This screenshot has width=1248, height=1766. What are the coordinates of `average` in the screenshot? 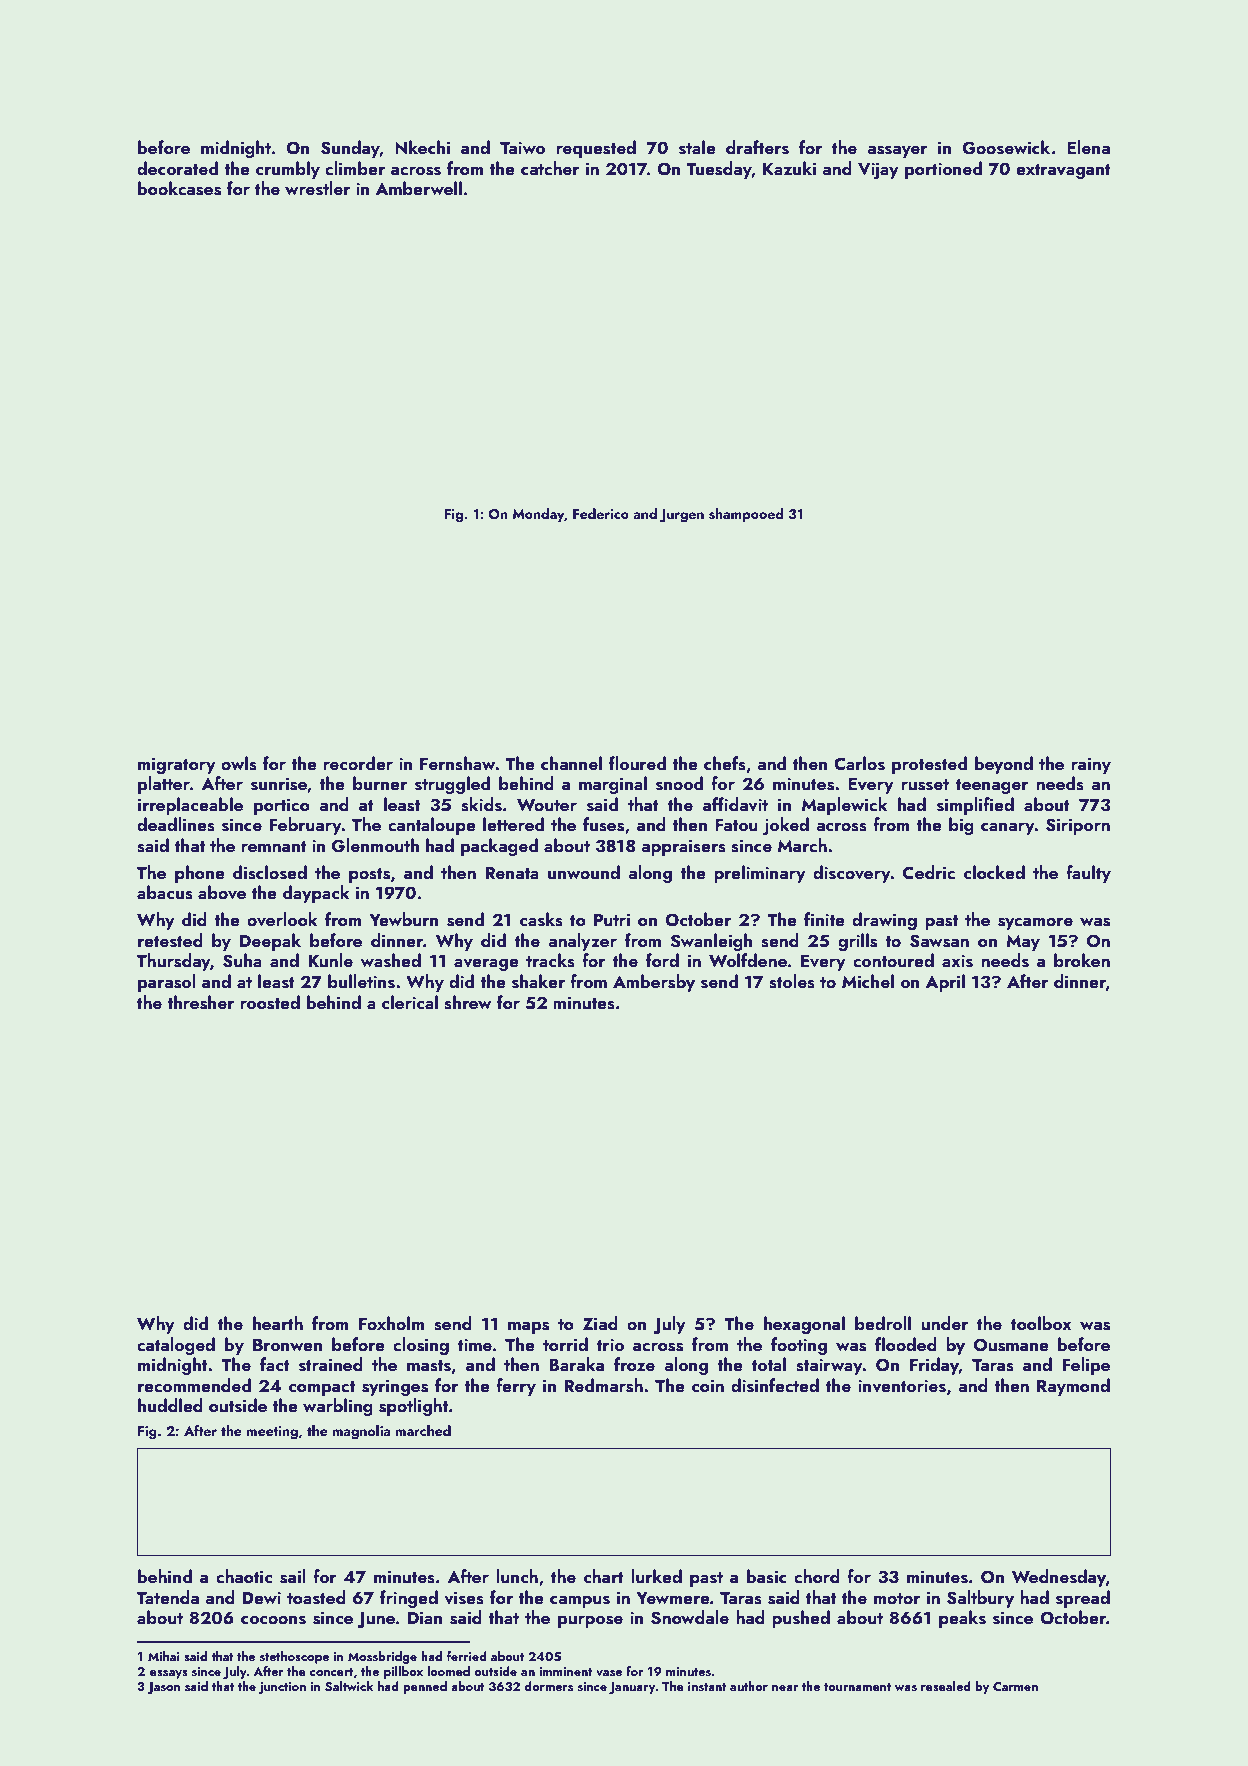 It's located at (486, 965).
